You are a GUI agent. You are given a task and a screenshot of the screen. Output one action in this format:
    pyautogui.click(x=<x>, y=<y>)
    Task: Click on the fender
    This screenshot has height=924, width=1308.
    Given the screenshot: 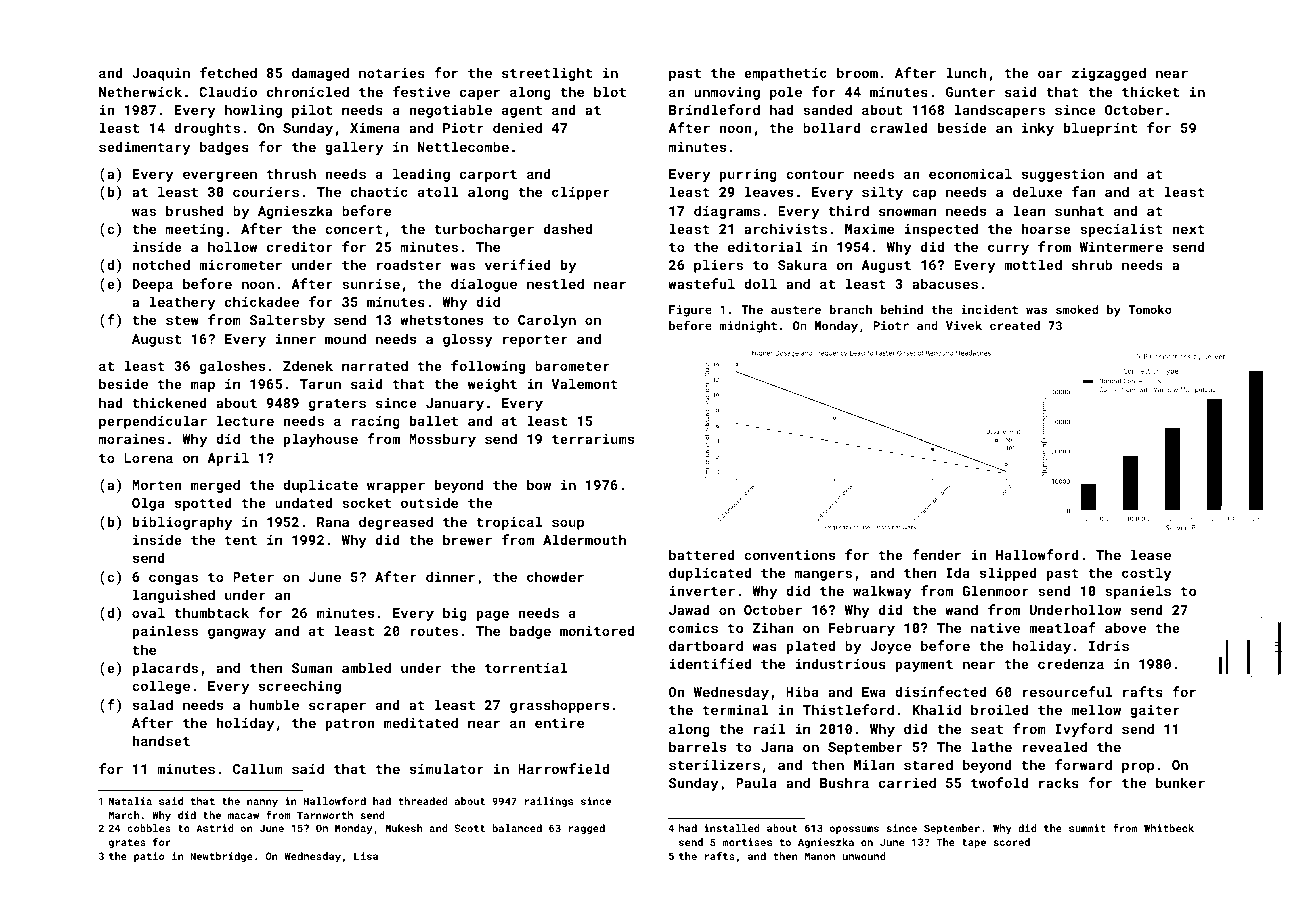 What is the action you would take?
    pyautogui.click(x=936, y=554)
